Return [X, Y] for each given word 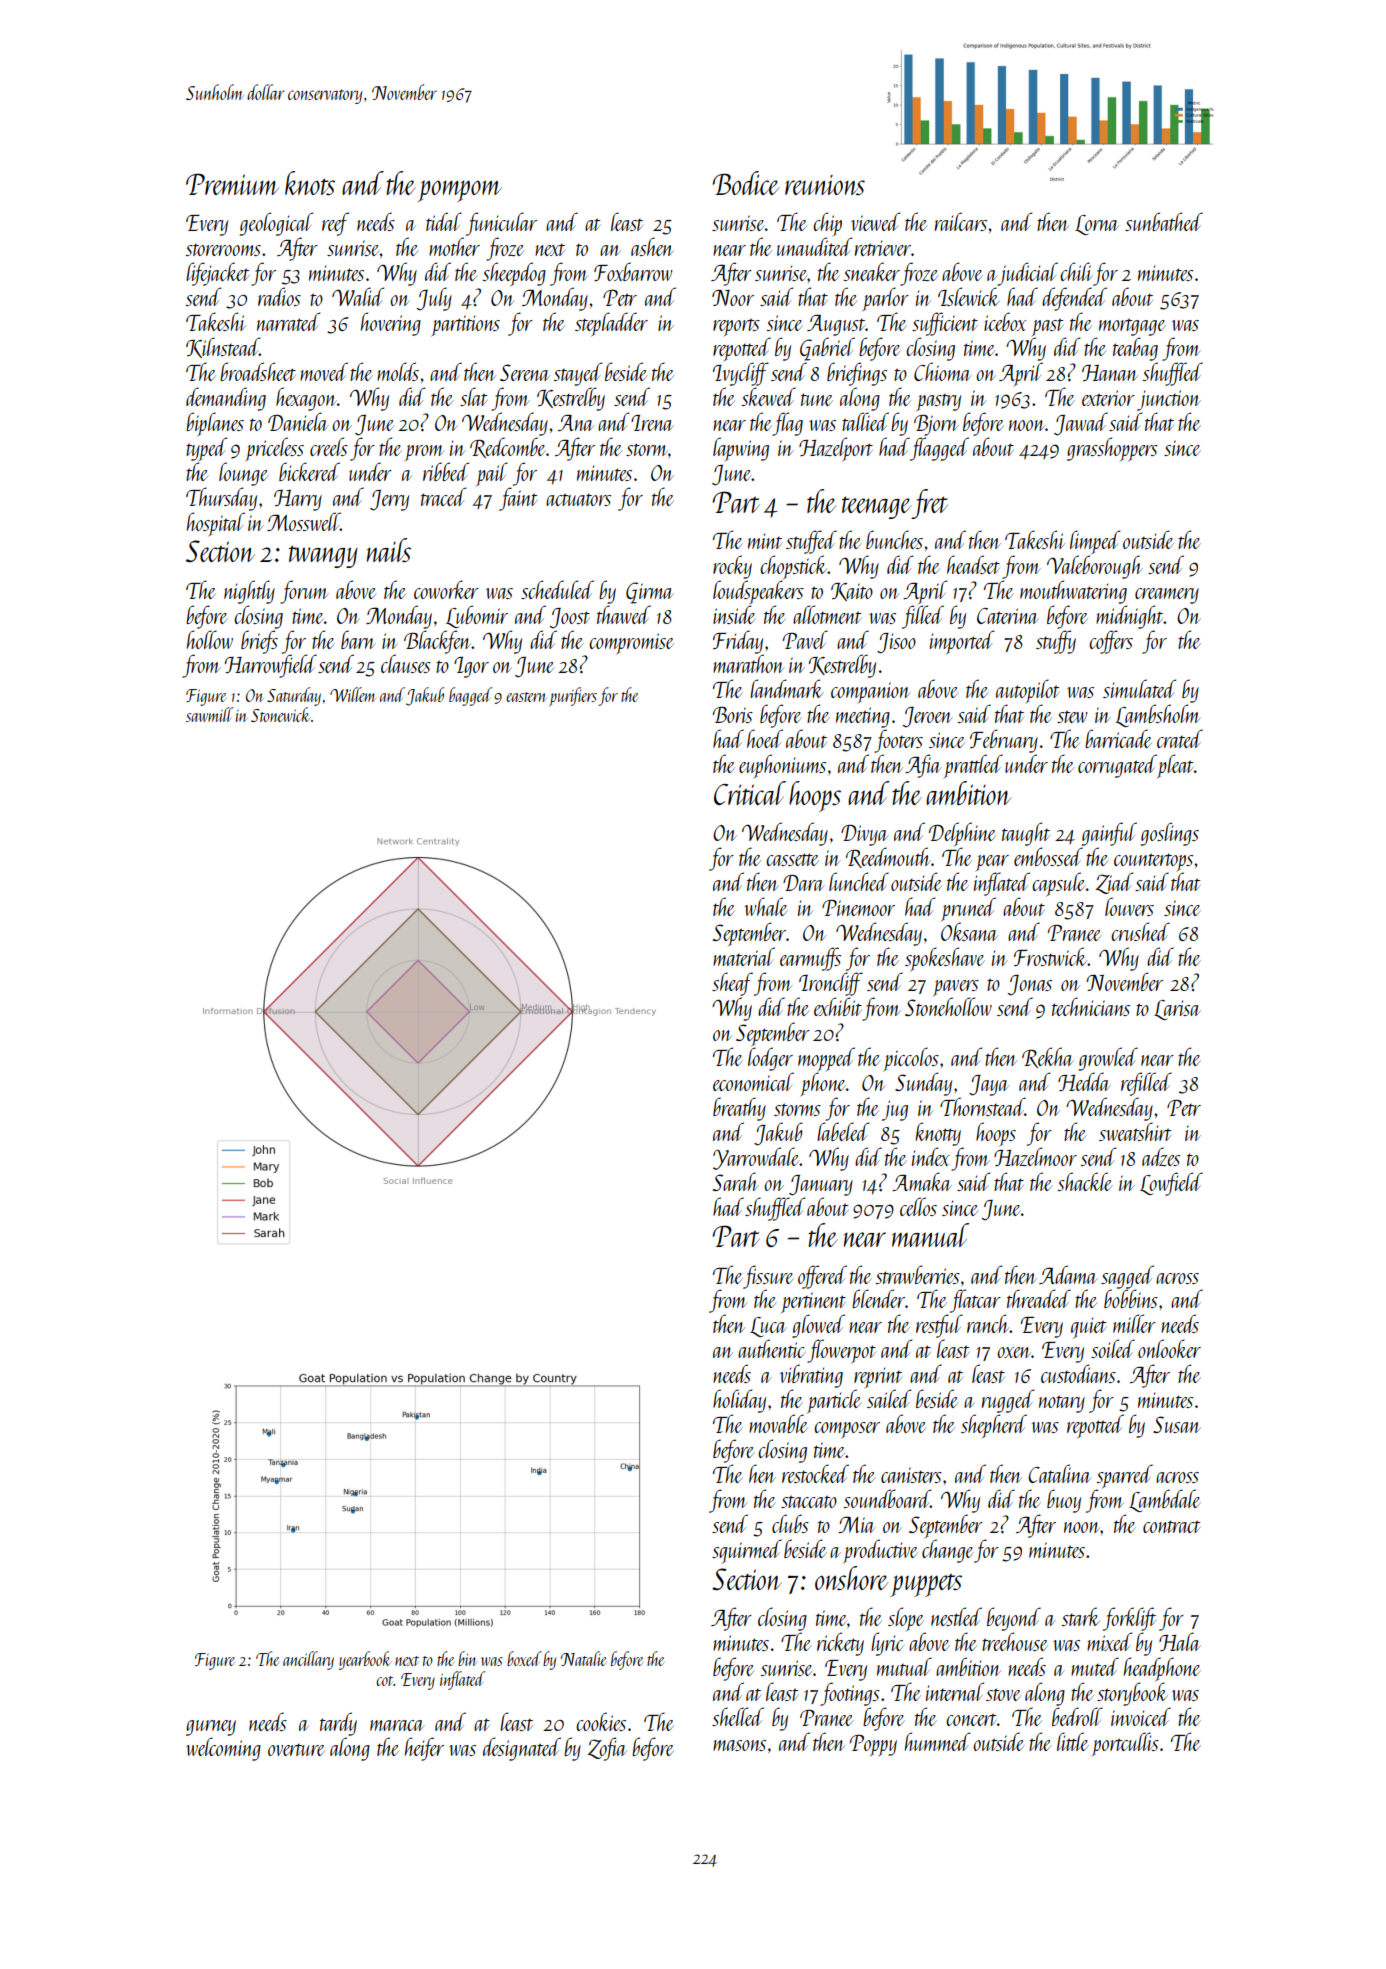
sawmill [210, 714]
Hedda [1084, 1081]
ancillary [308, 1660]
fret [930, 504]
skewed [769, 396]
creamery [1167, 596]
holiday [739, 1401]
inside [734, 614]
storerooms [223, 250]
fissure [768, 1277]
